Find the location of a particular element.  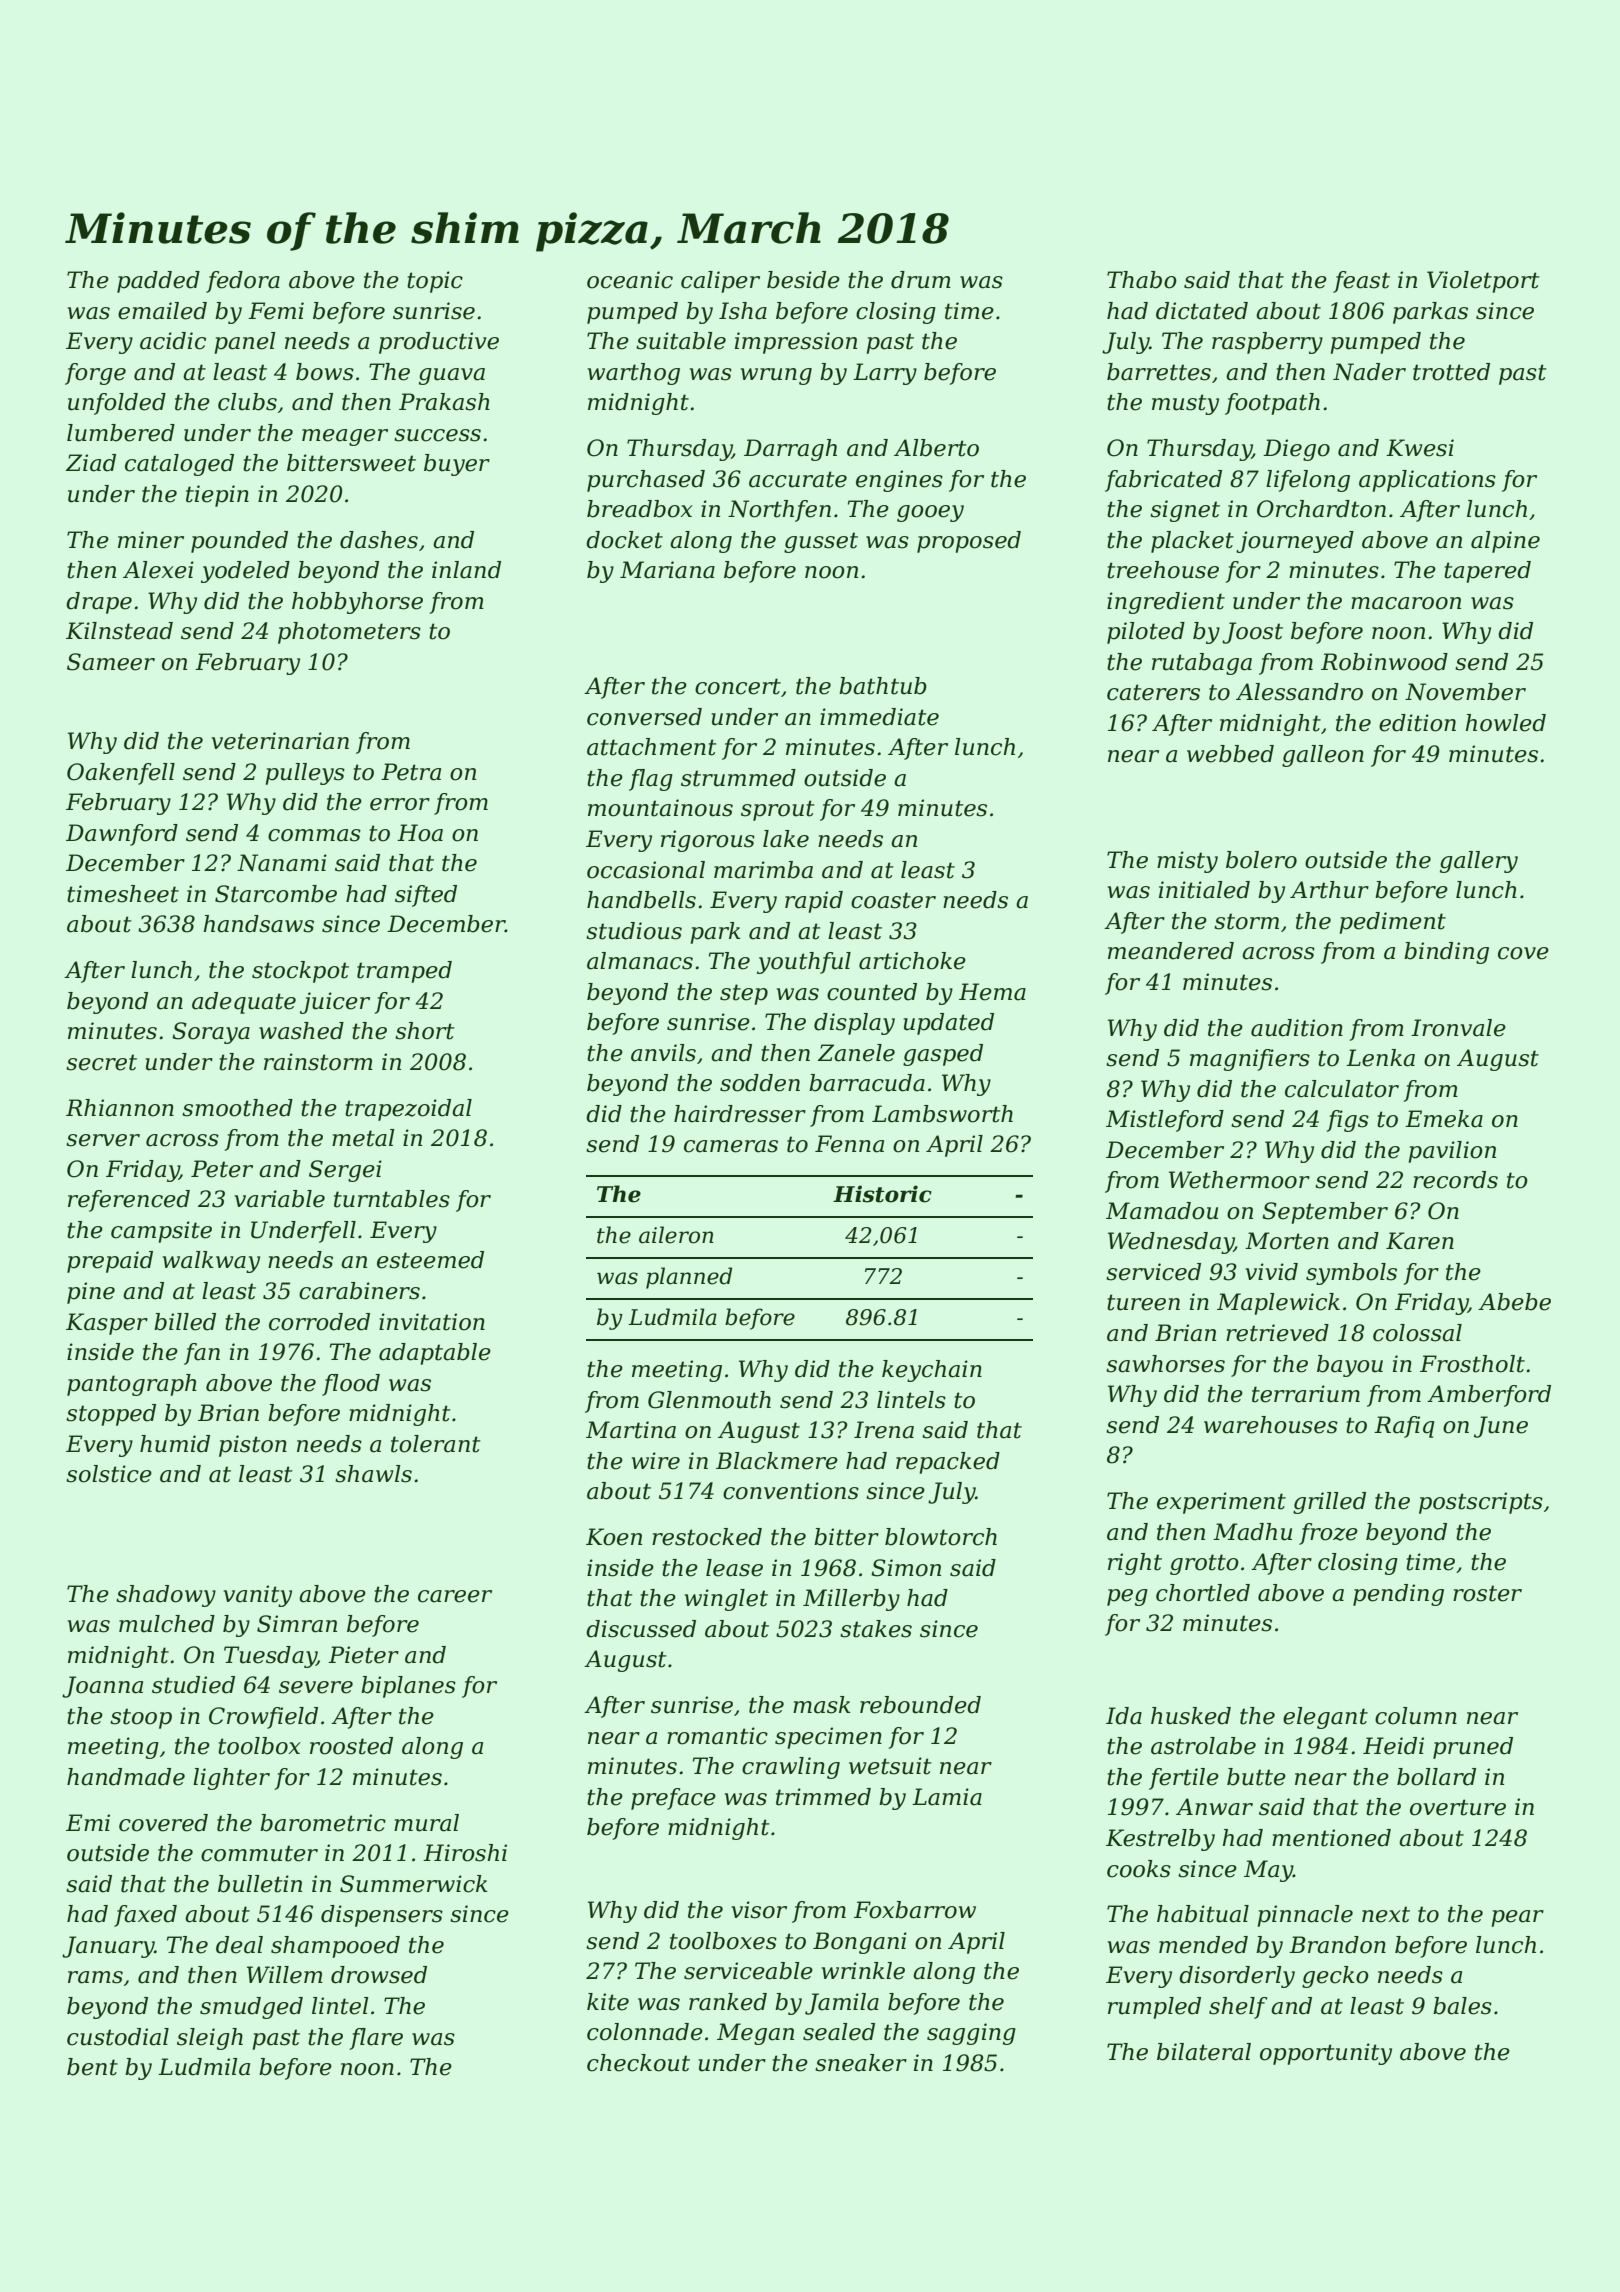

Irena is located at coordinates (884, 1430).
